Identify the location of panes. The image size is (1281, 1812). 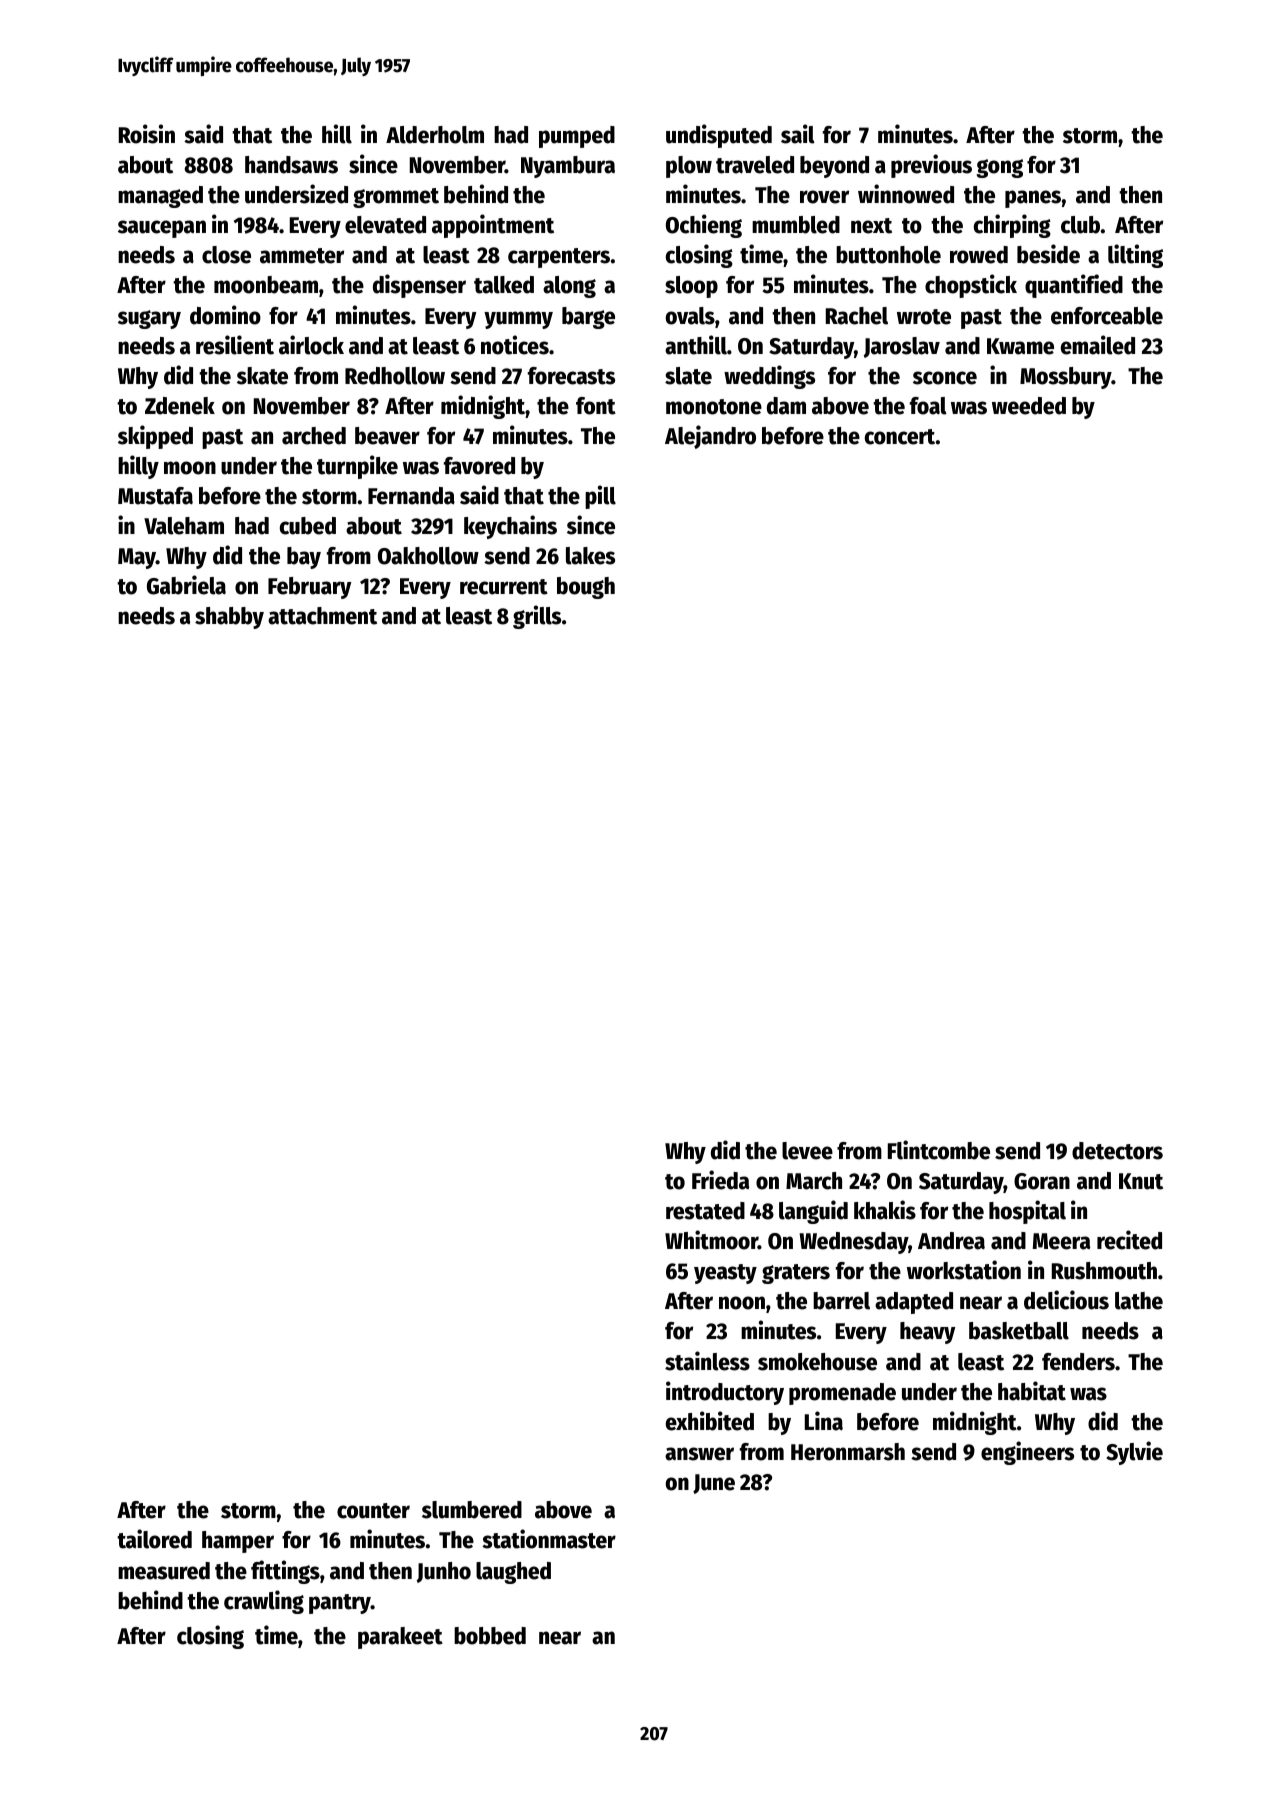
(1033, 199).
